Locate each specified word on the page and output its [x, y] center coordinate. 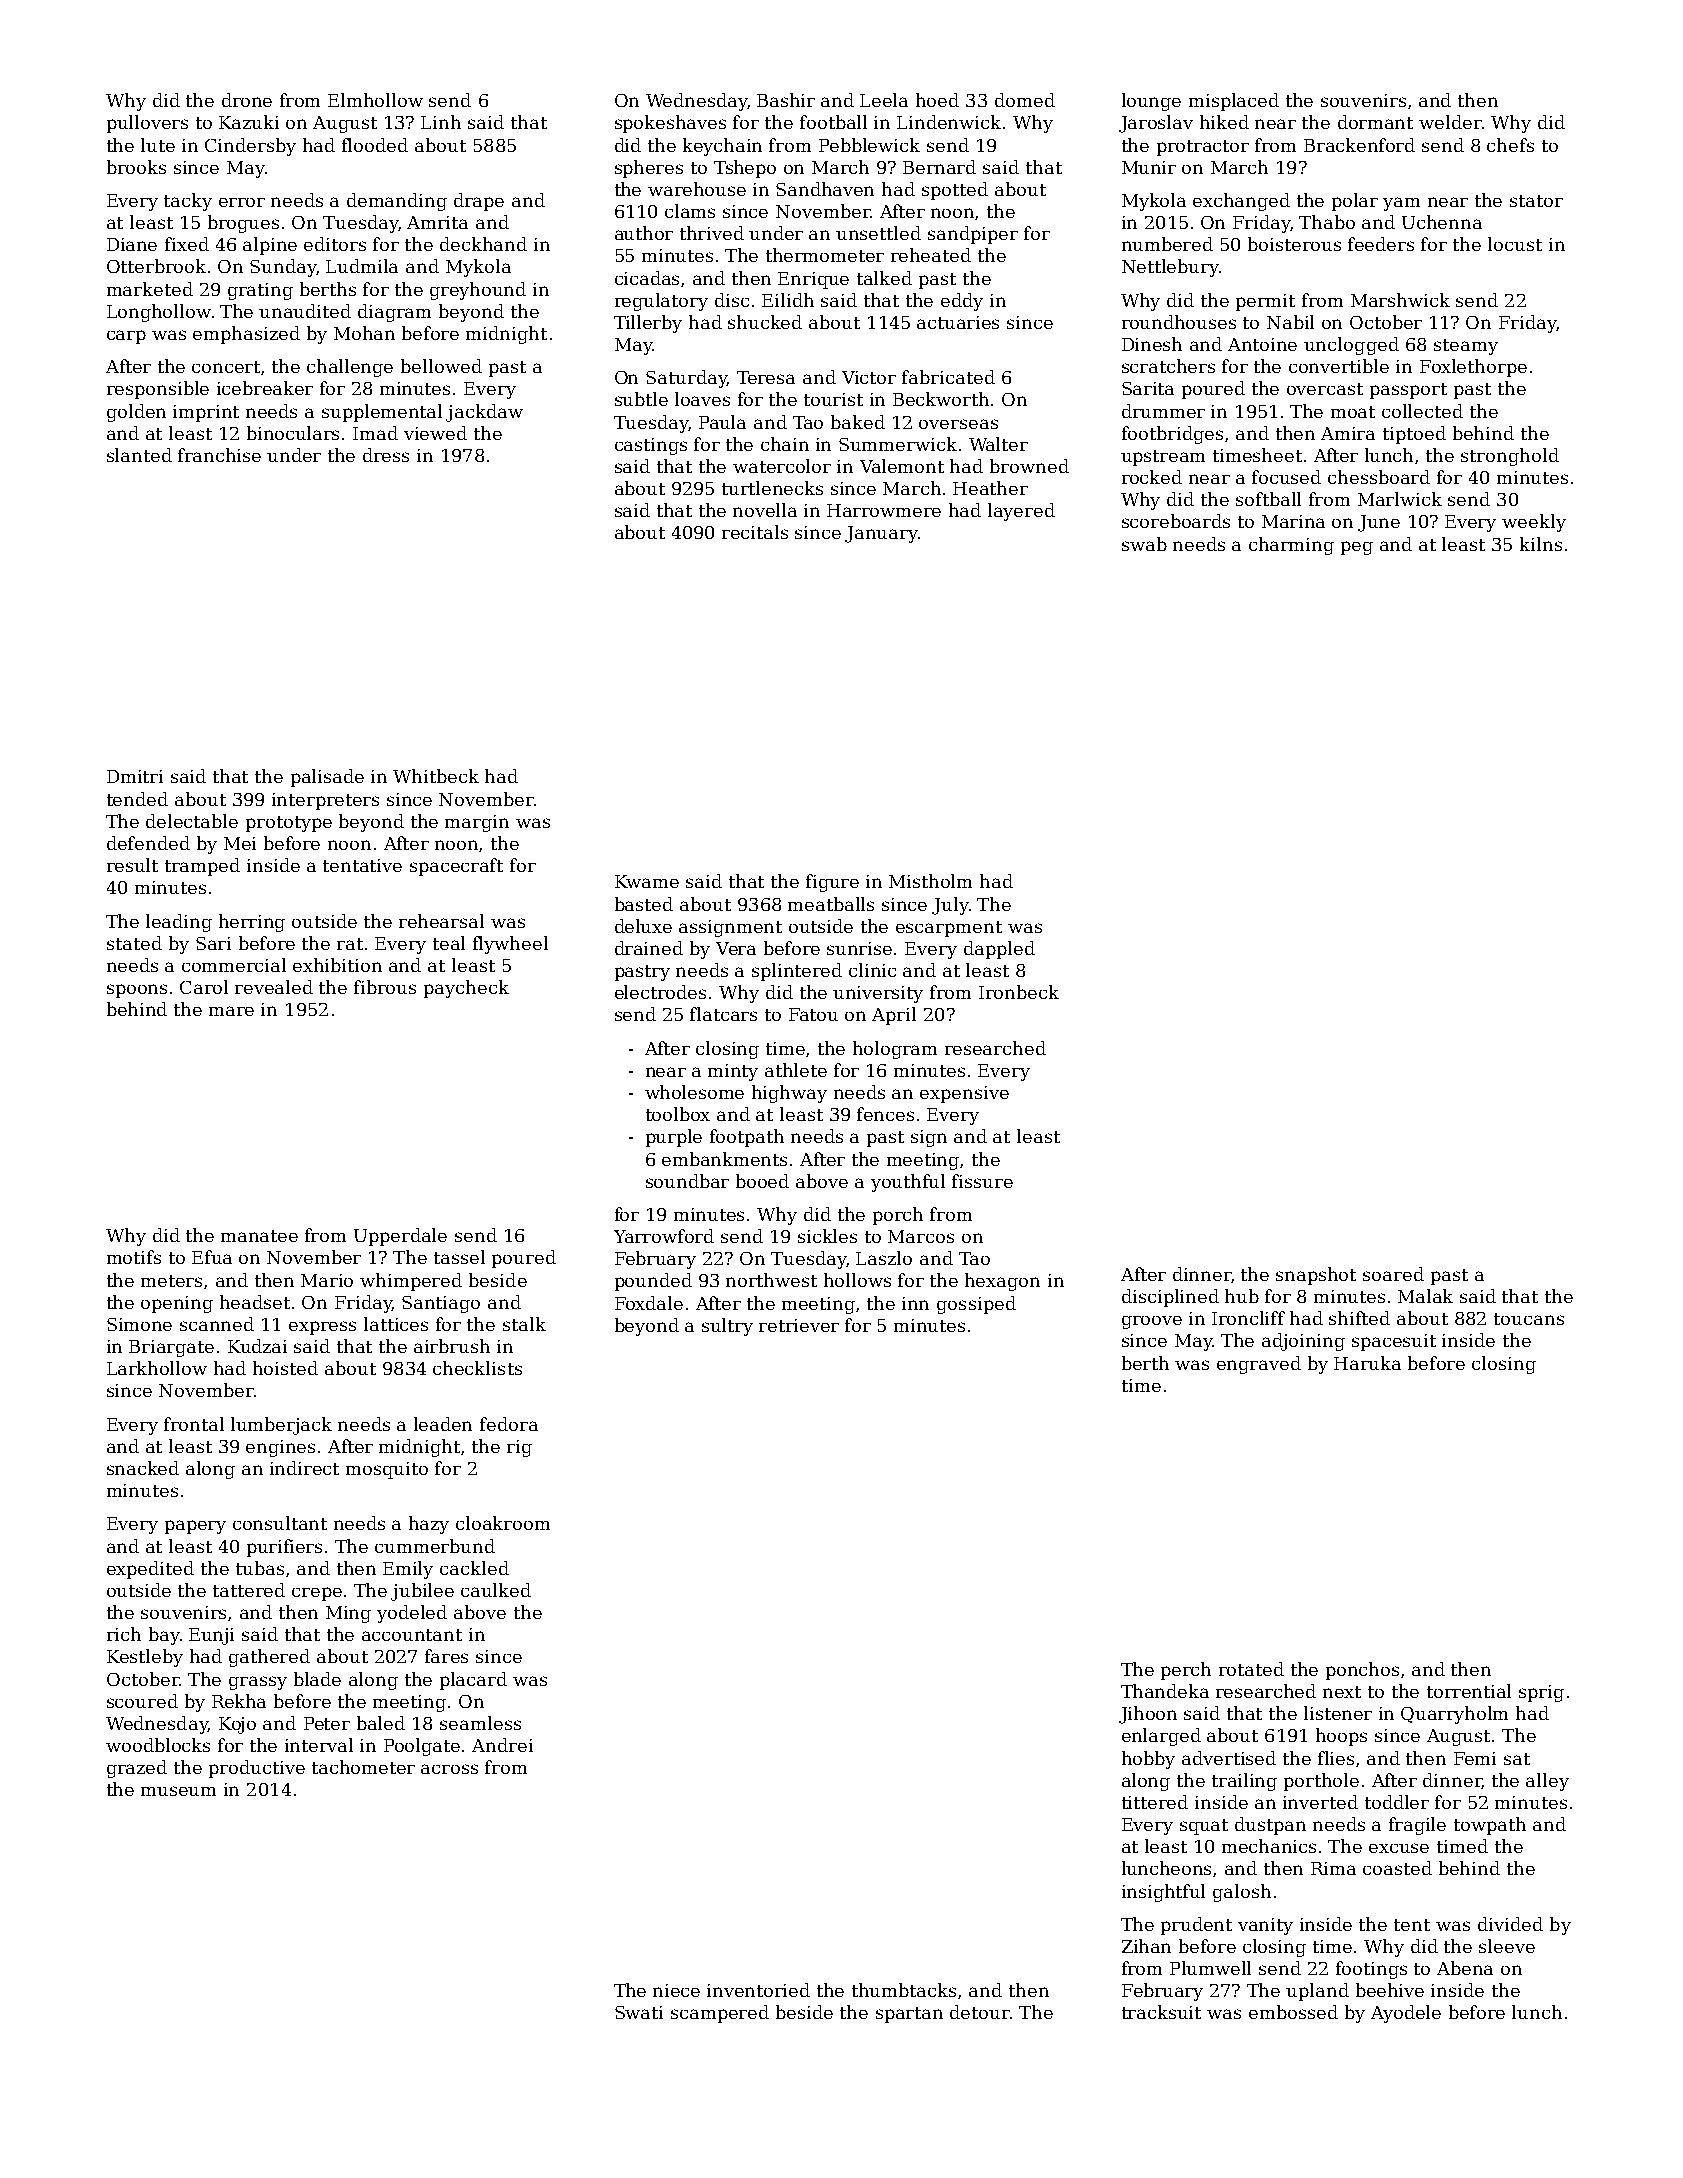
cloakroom [503, 1523]
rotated [1251, 1669]
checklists [477, 1368]
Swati [639, 2012]
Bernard [939, 167]
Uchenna [1442, 222]
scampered [720, 2014]
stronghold [1510, 457]
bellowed [441, 366]
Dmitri [135, 776]
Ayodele [1406, 2014]
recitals [755, 532]
